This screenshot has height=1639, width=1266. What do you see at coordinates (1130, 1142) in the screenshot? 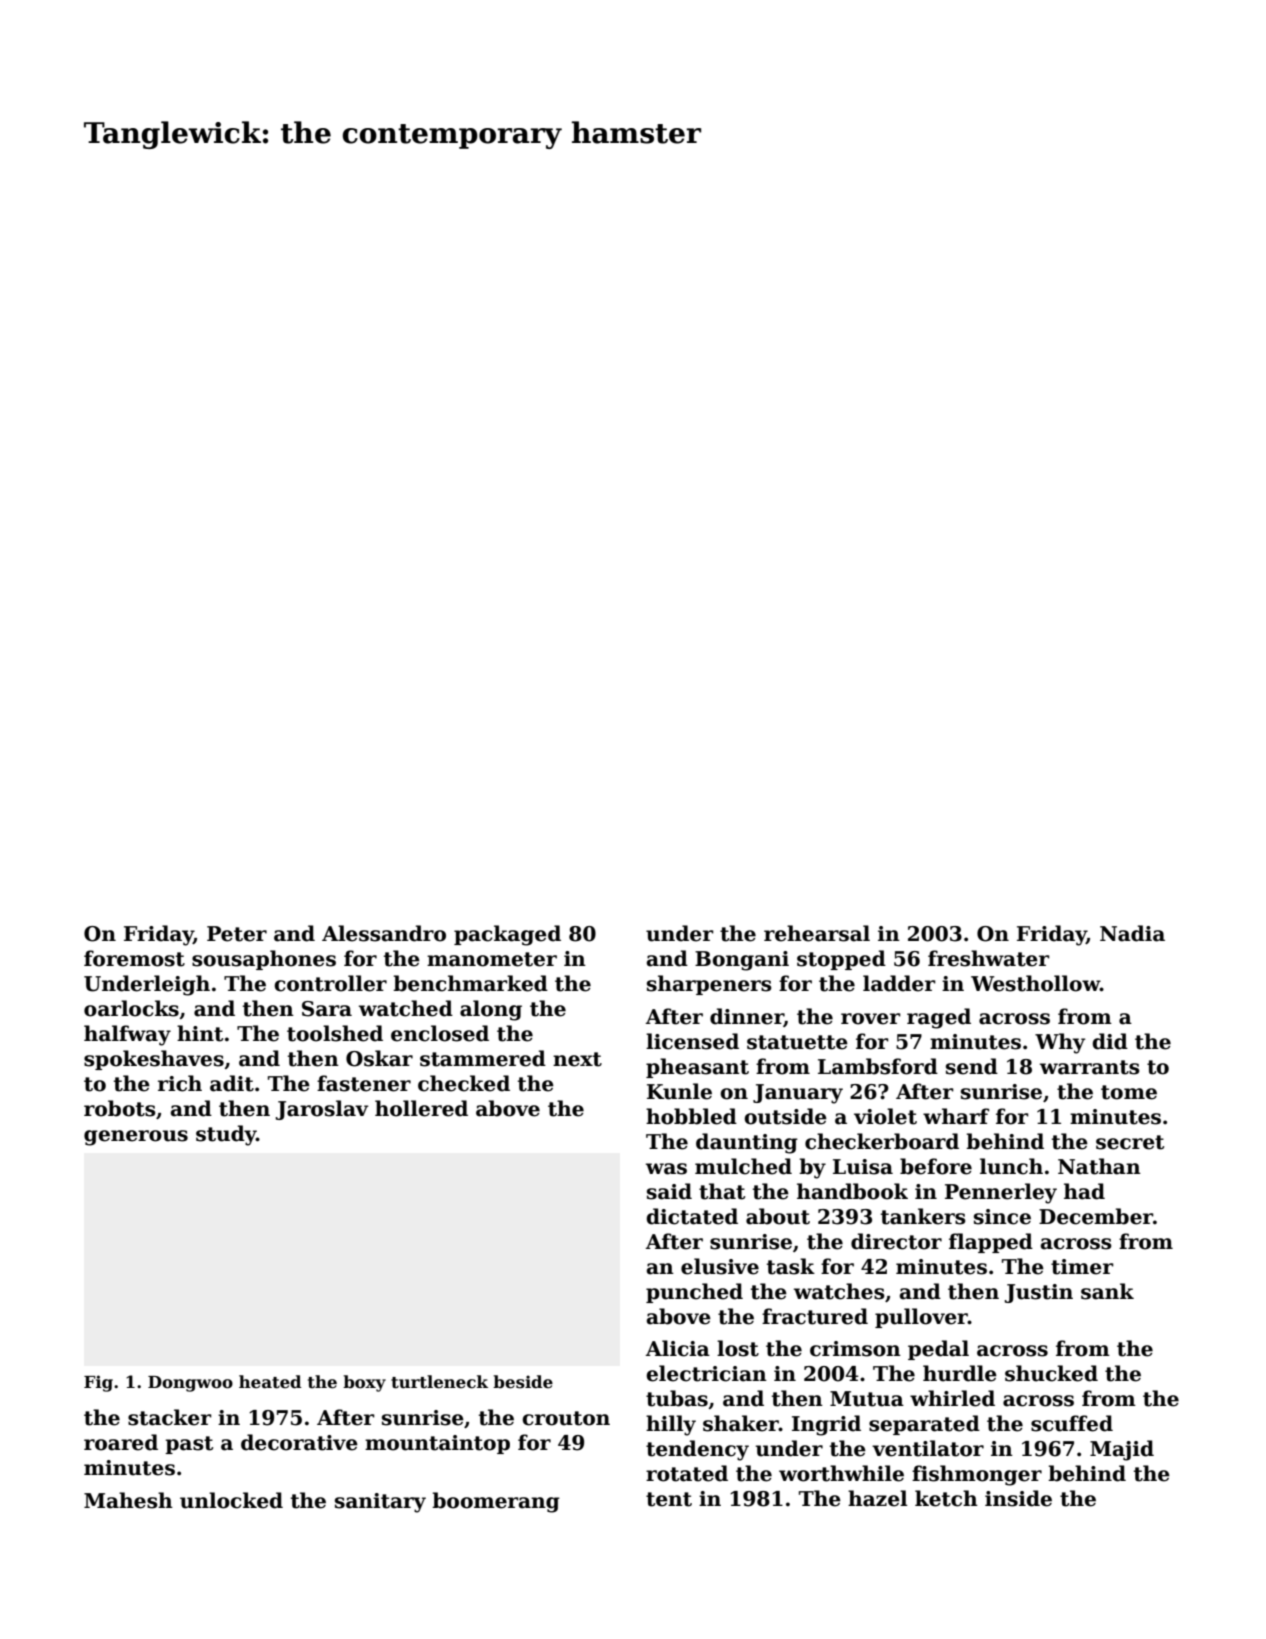
I see `secret` at bounding box center [1130, 1142].
